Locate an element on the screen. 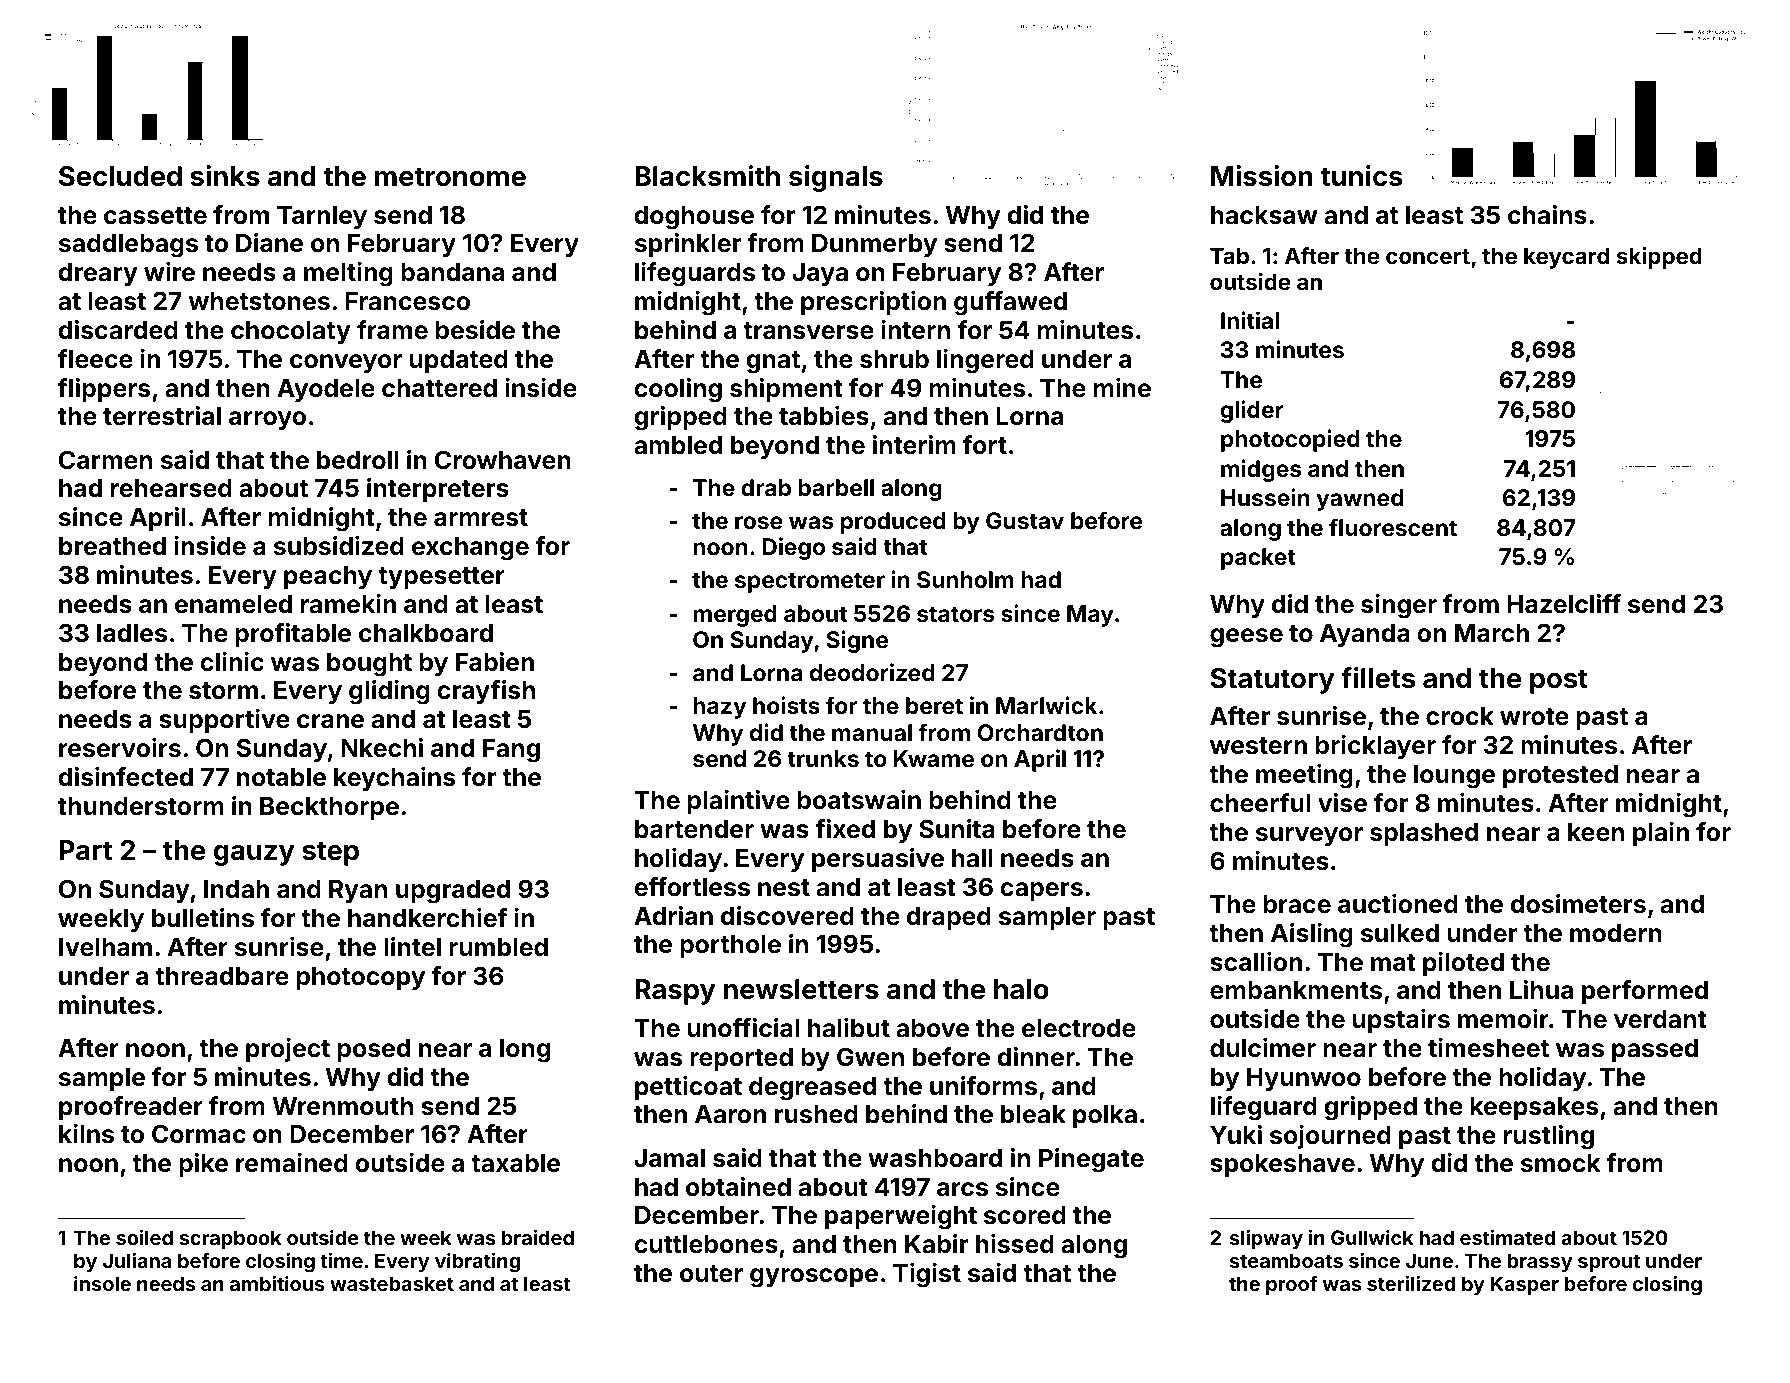 The width and height of the screenshot is (1790, 1383). Marlwick is located at coordinates (1046, 705).
